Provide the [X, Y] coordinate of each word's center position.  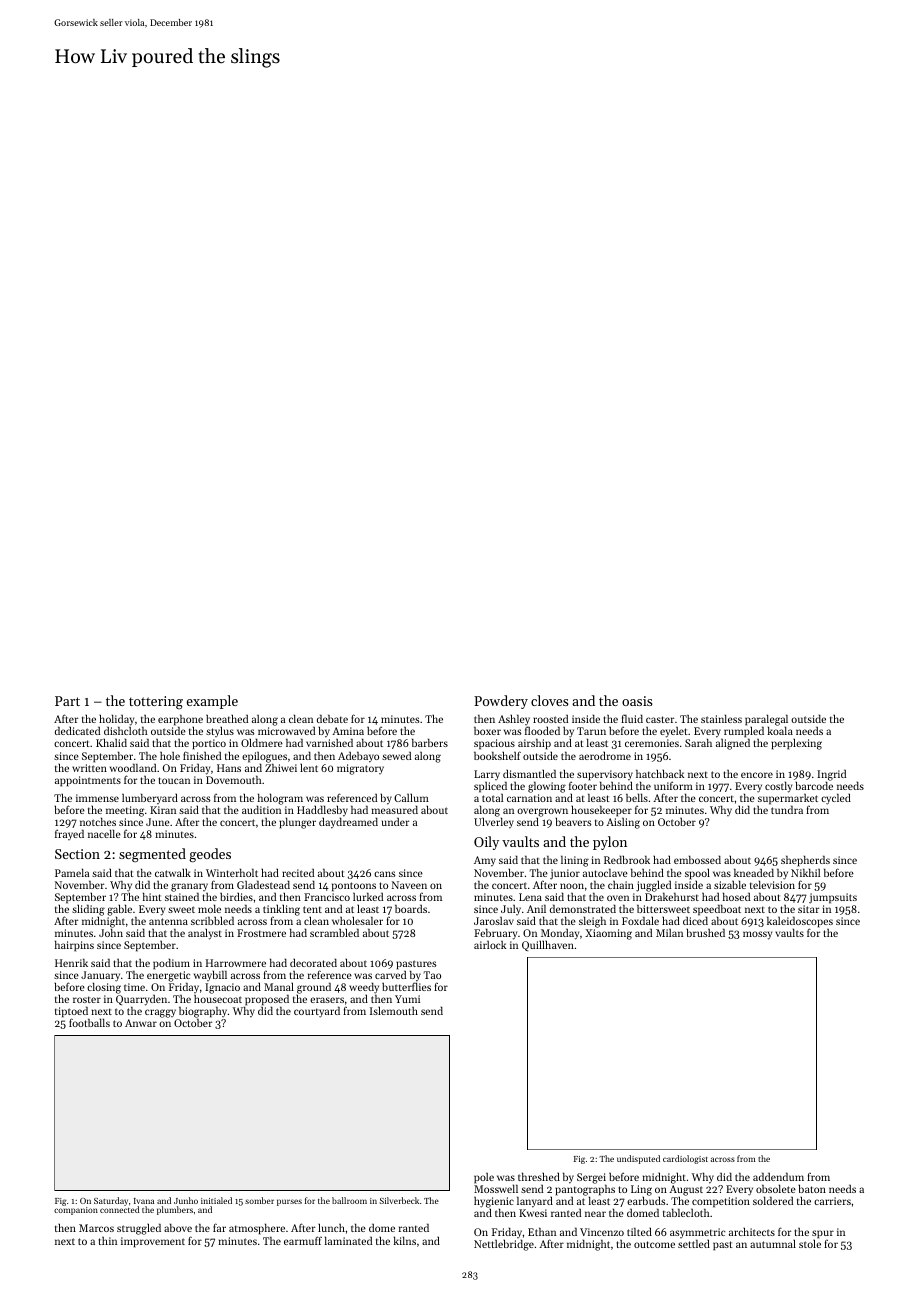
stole [810, 1243]
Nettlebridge [504, 1245]
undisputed [638, 1159]
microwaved [286, 731]
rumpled [744, 733]
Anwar [141, 1023]
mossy [757, 935]
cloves [549, 700]
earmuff [303, 1240]
